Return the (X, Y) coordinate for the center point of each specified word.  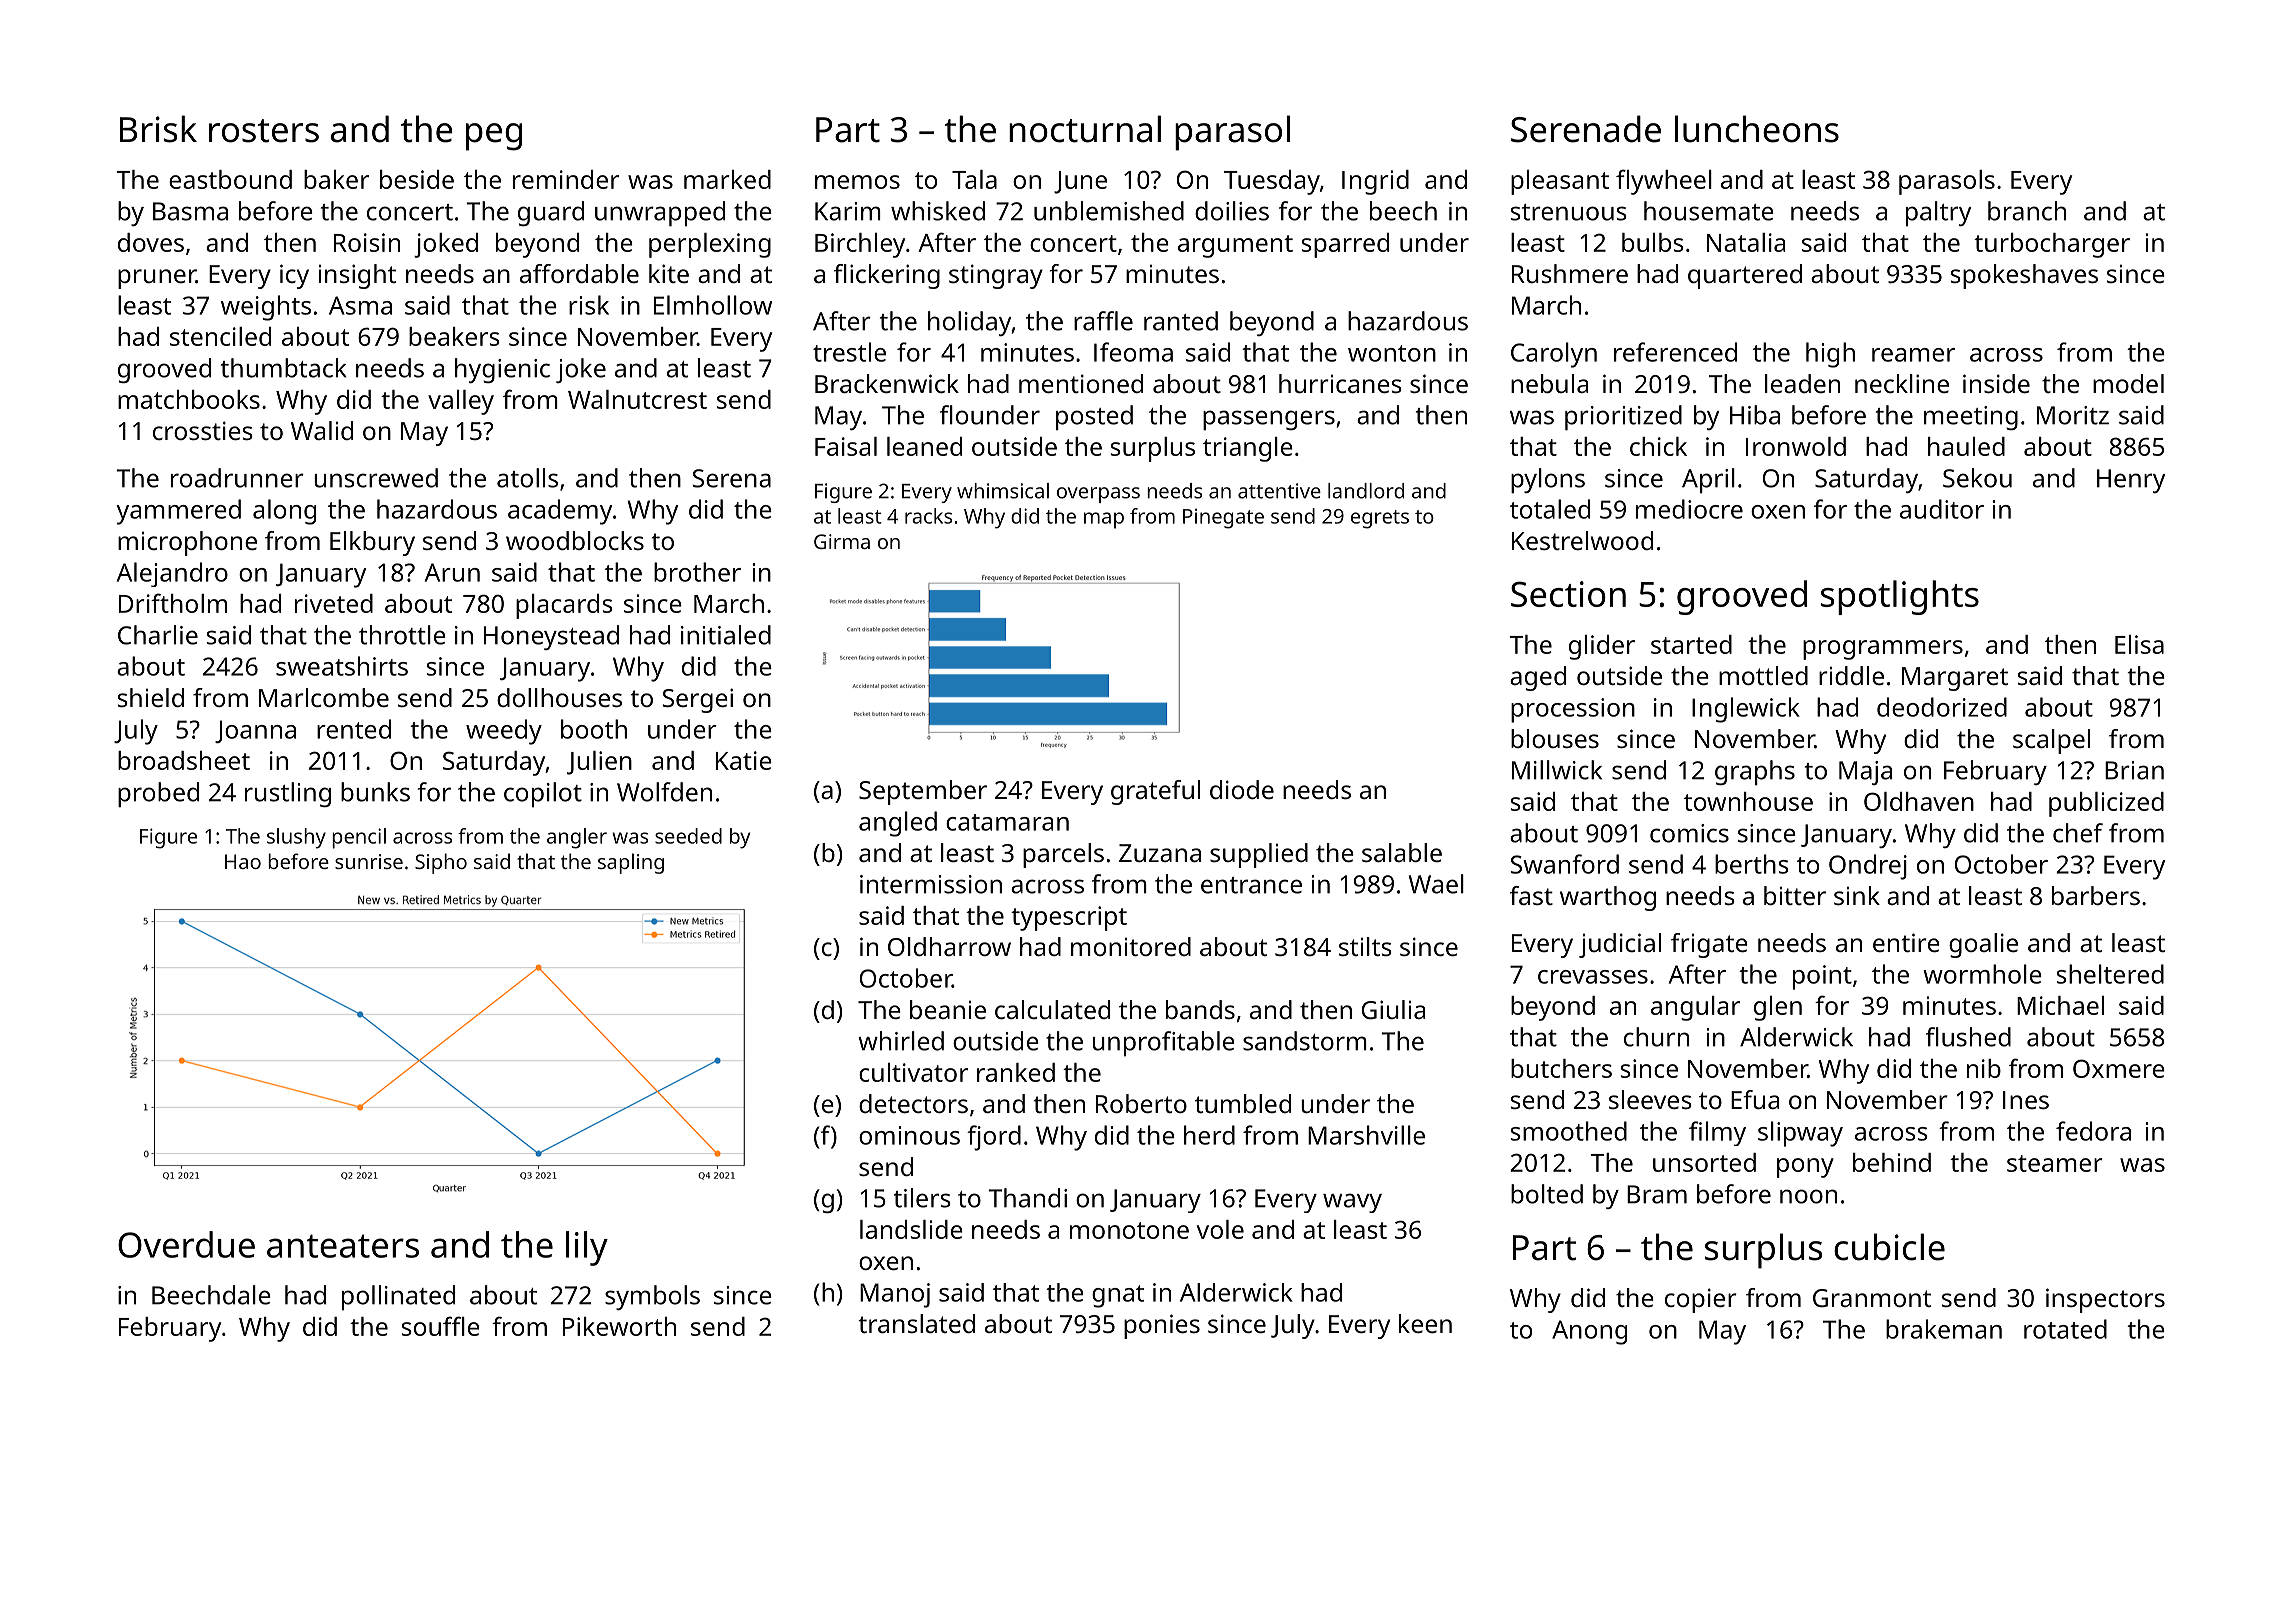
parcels (1063, 855)
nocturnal (1085, 129)
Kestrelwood (1582, 540)
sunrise (369, 861)
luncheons (1757, 129)
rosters (264, 131)
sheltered (2110, 974)
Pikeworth (619, 1326)
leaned (924, 446)
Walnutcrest (637, 399)
